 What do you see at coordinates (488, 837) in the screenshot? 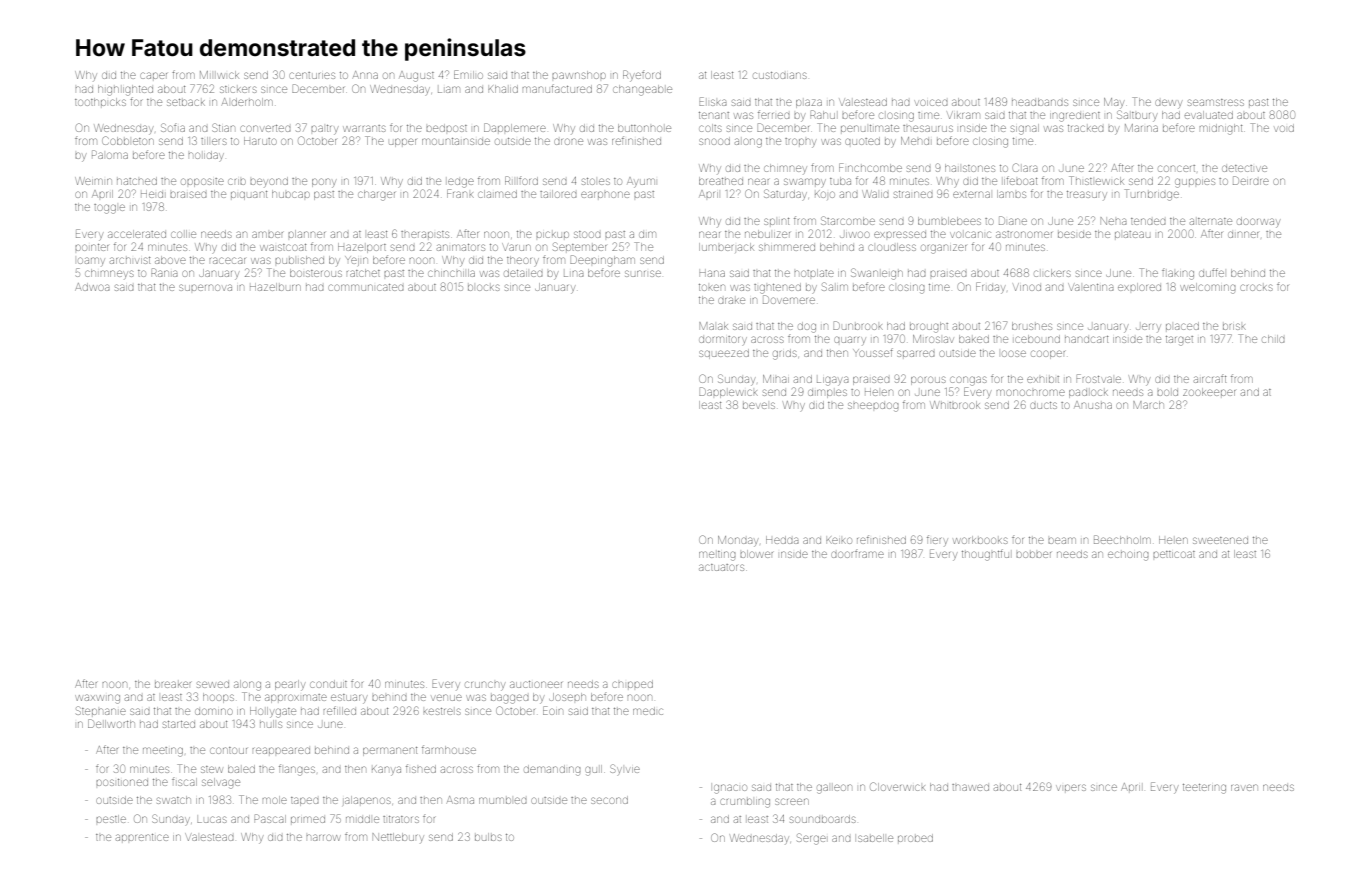
I see `bulbs` at bounding box center [488, 837].
